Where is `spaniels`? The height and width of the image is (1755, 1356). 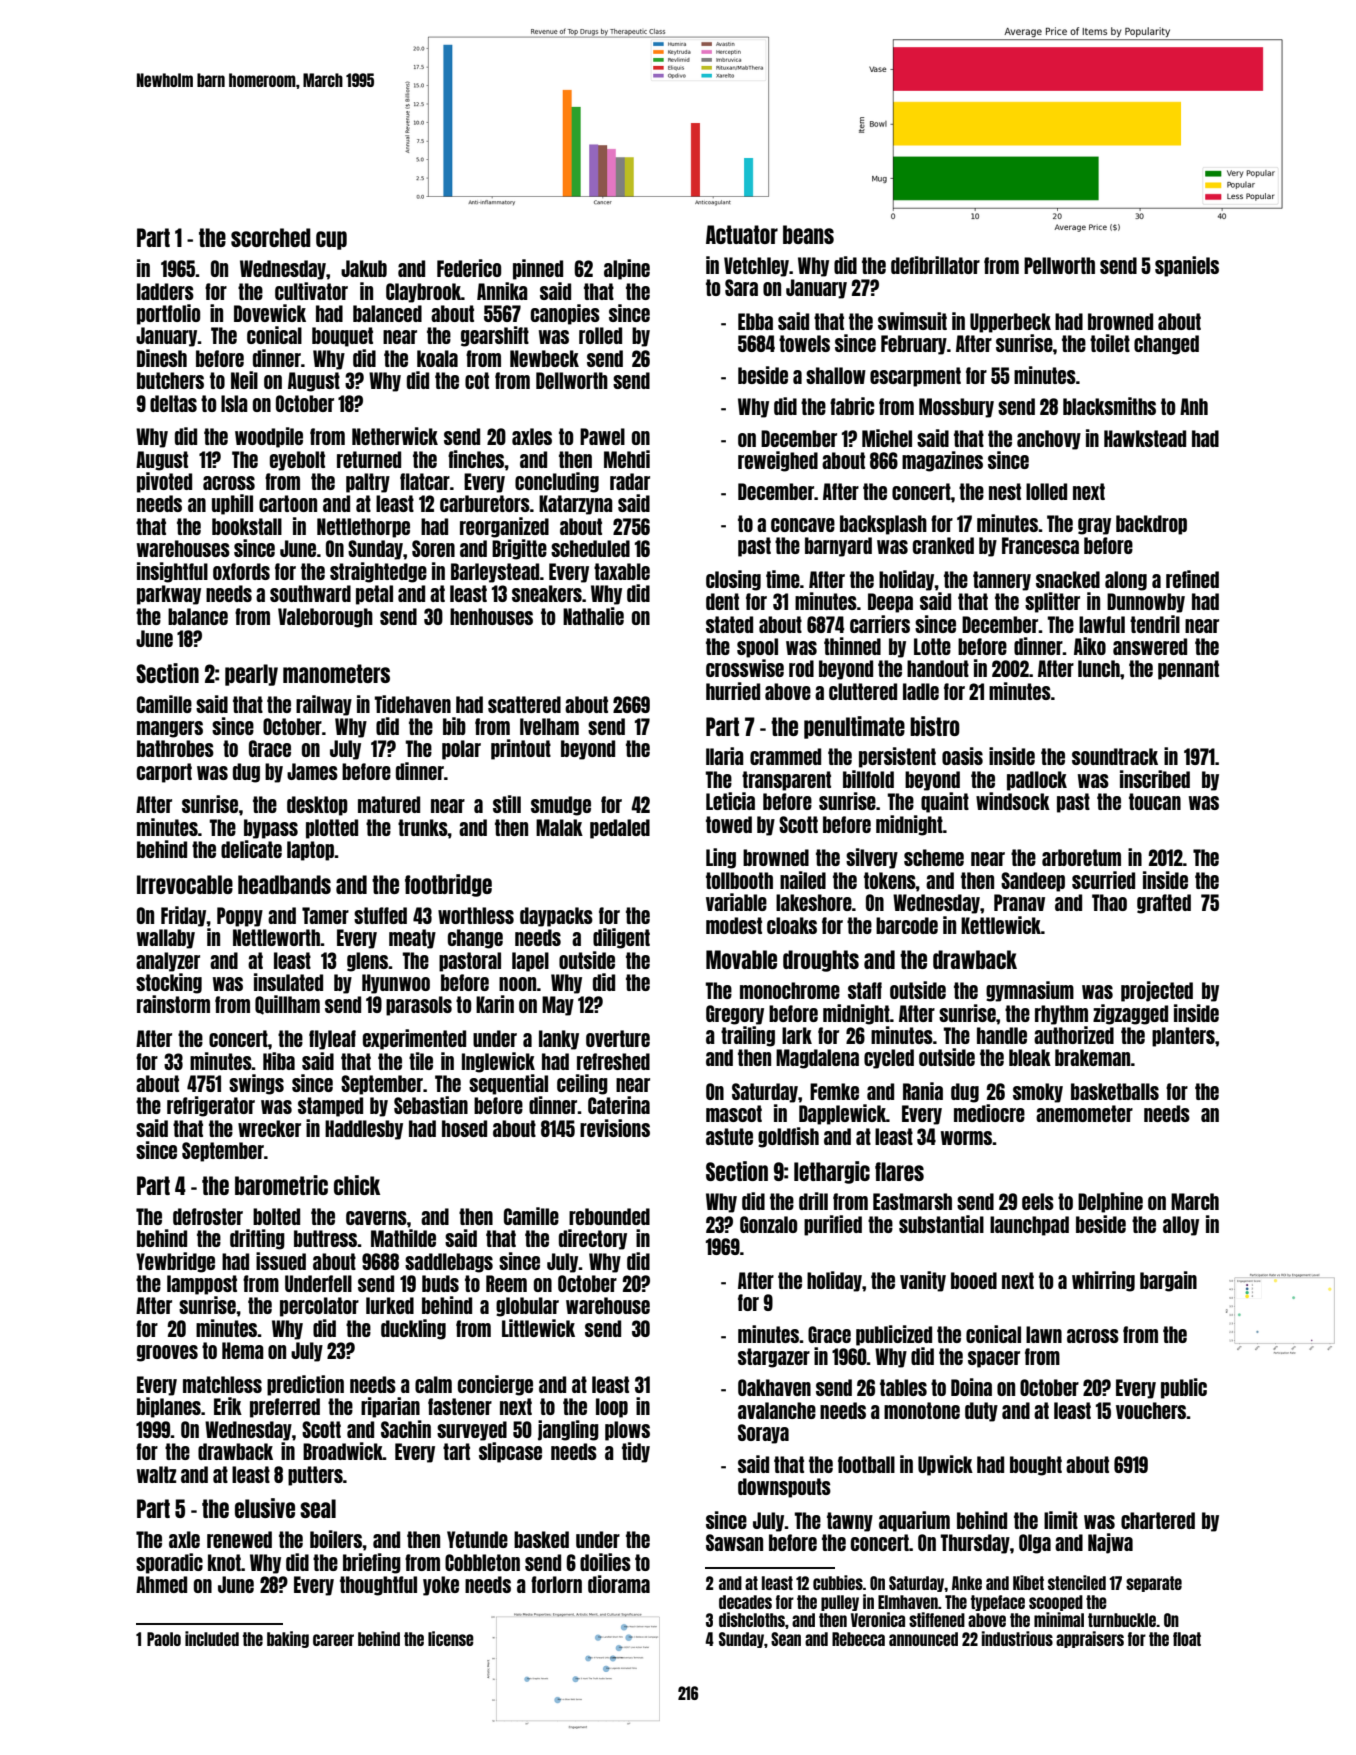
spaniels is located at coordinates (1187, 266).
